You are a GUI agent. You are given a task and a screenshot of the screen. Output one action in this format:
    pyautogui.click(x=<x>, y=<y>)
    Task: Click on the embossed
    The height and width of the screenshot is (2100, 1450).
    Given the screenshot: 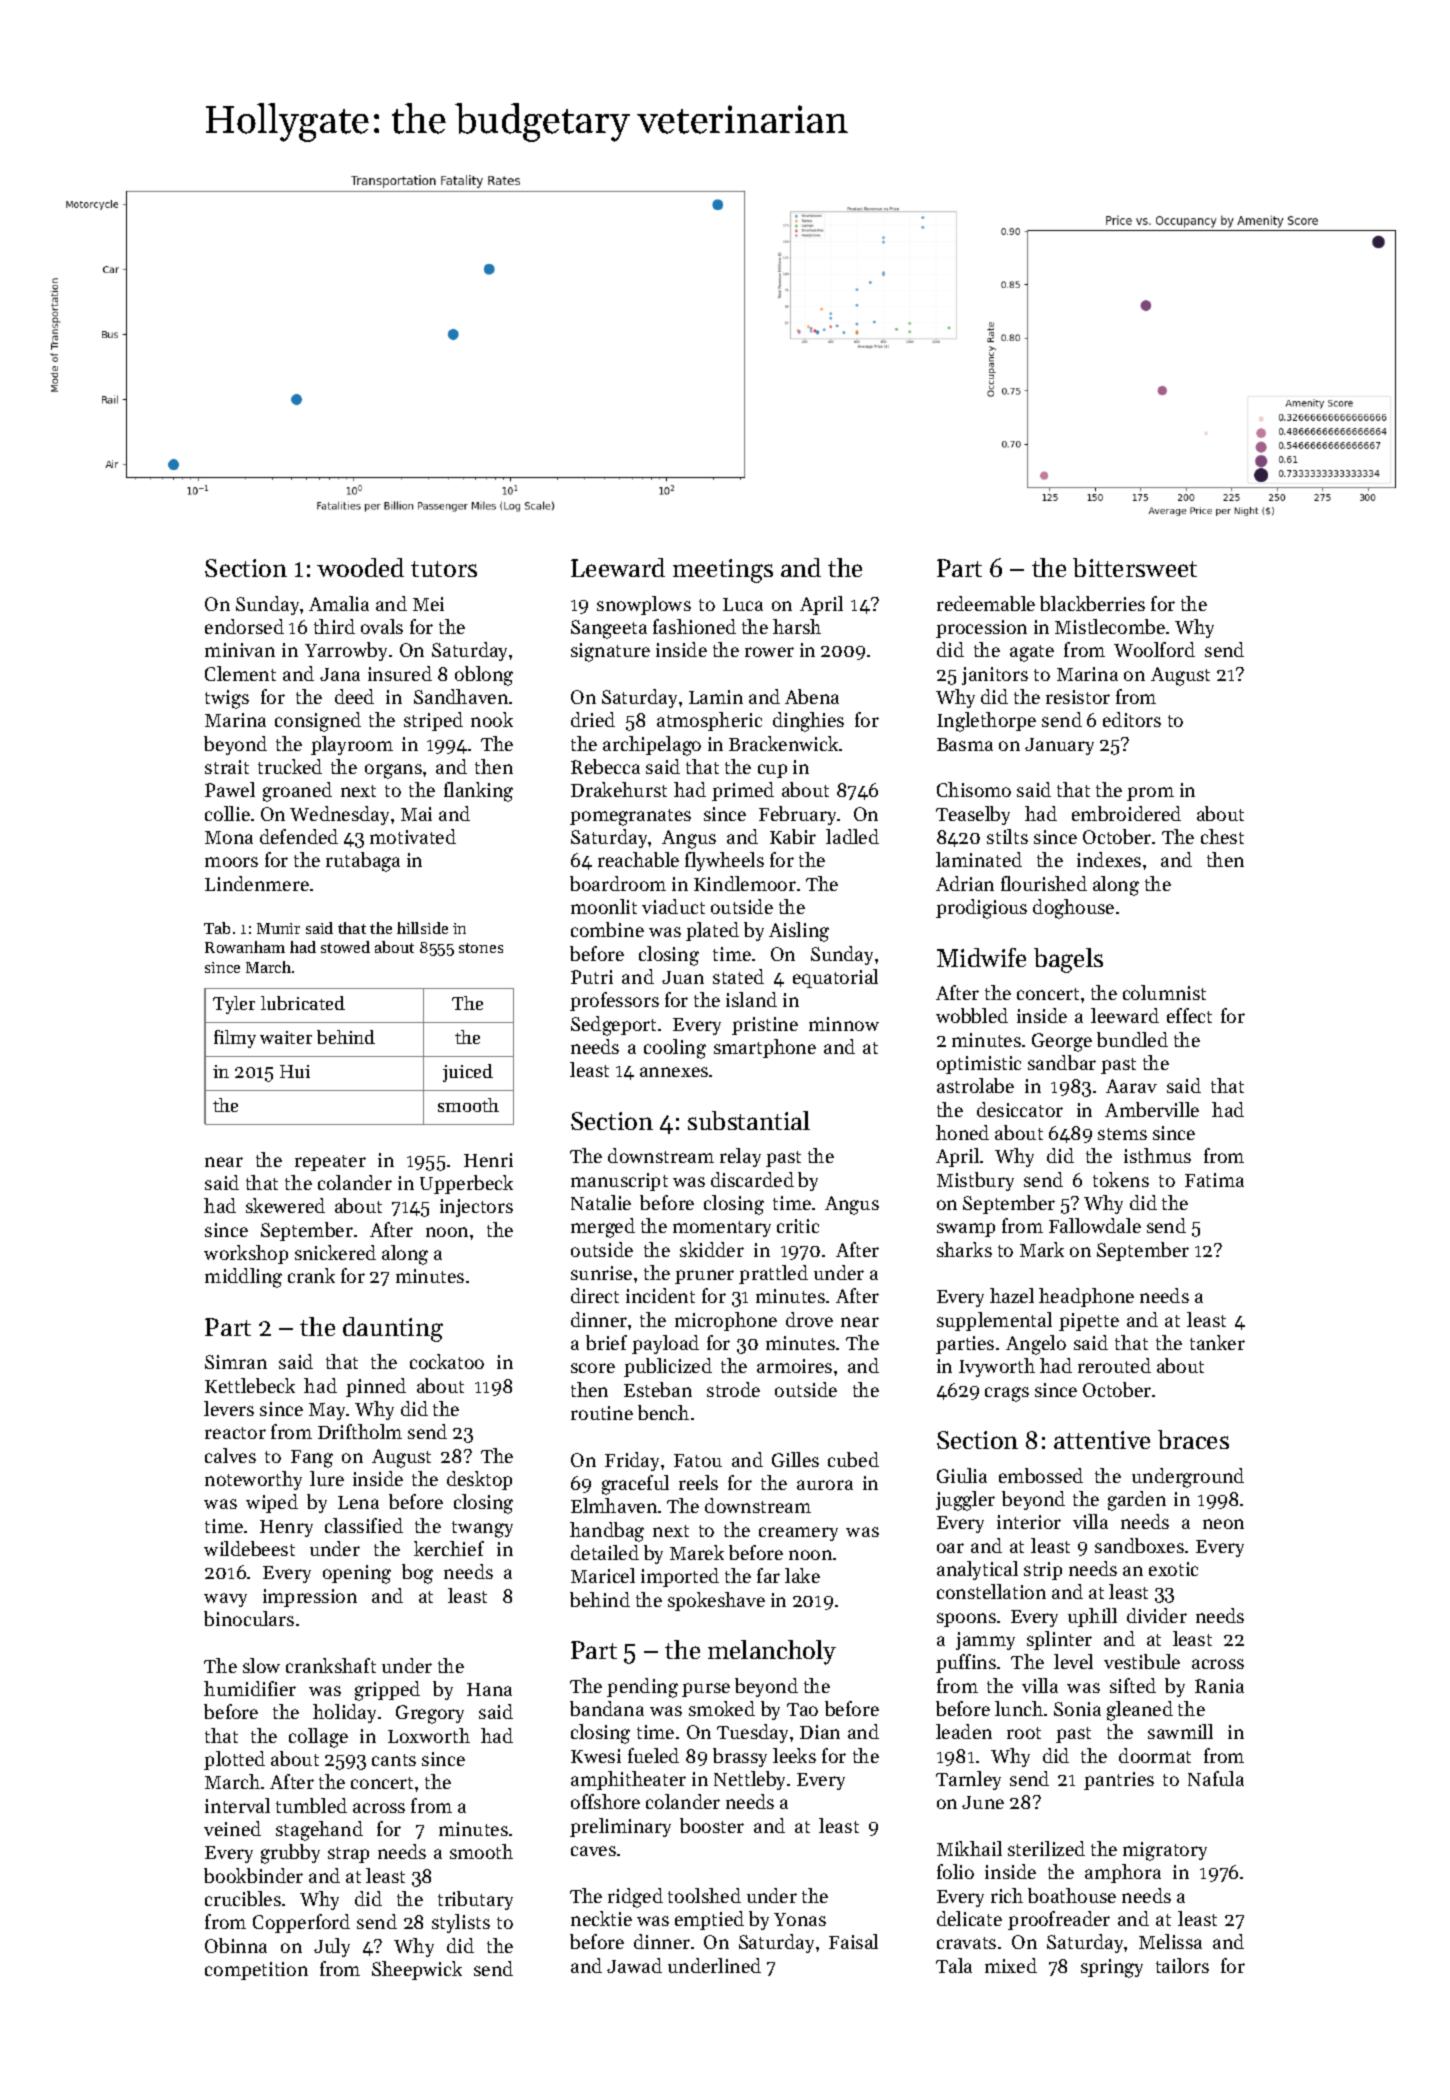 What is the action you would take?
    pyautogui.click(x=1041, y=1475)
